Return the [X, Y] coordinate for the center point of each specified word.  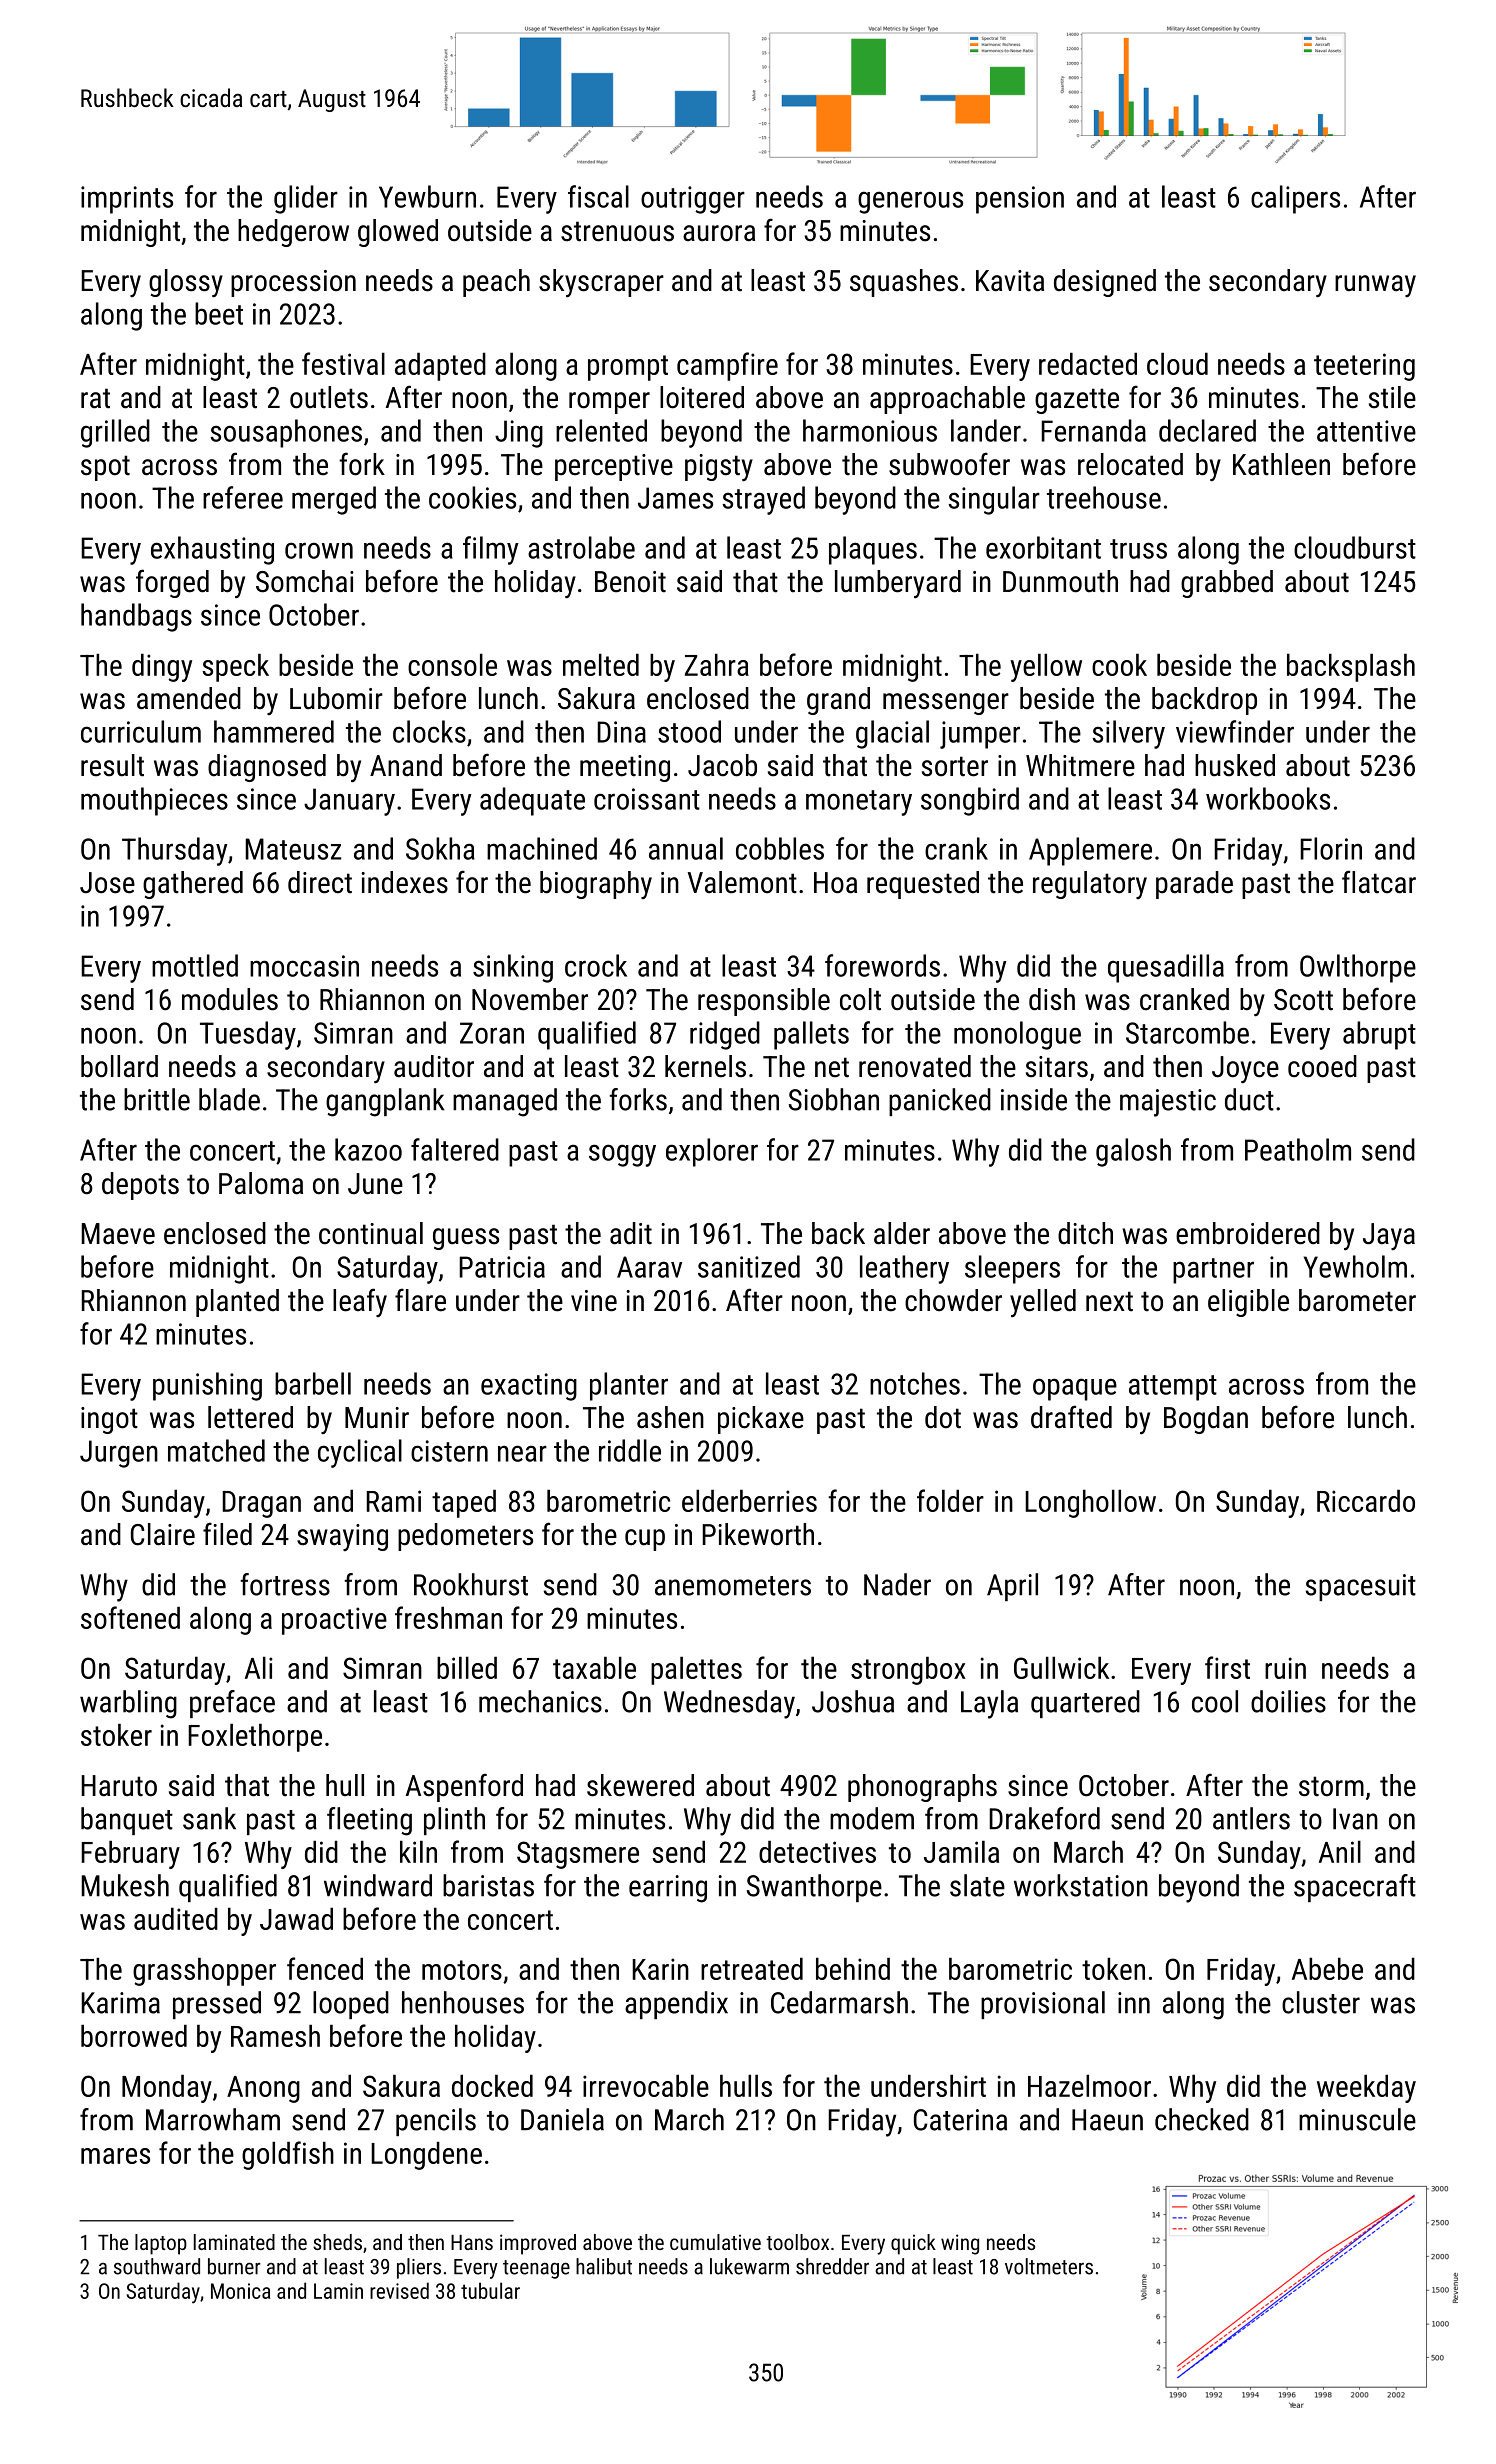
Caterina [960, 2120]
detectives [817, 1851]
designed [1105, 283]
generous [910, 202]
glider [306, 199]
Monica [240, 2291]
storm [1331, 1786]
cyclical [360, 1453]
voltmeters [1049, 2266]
